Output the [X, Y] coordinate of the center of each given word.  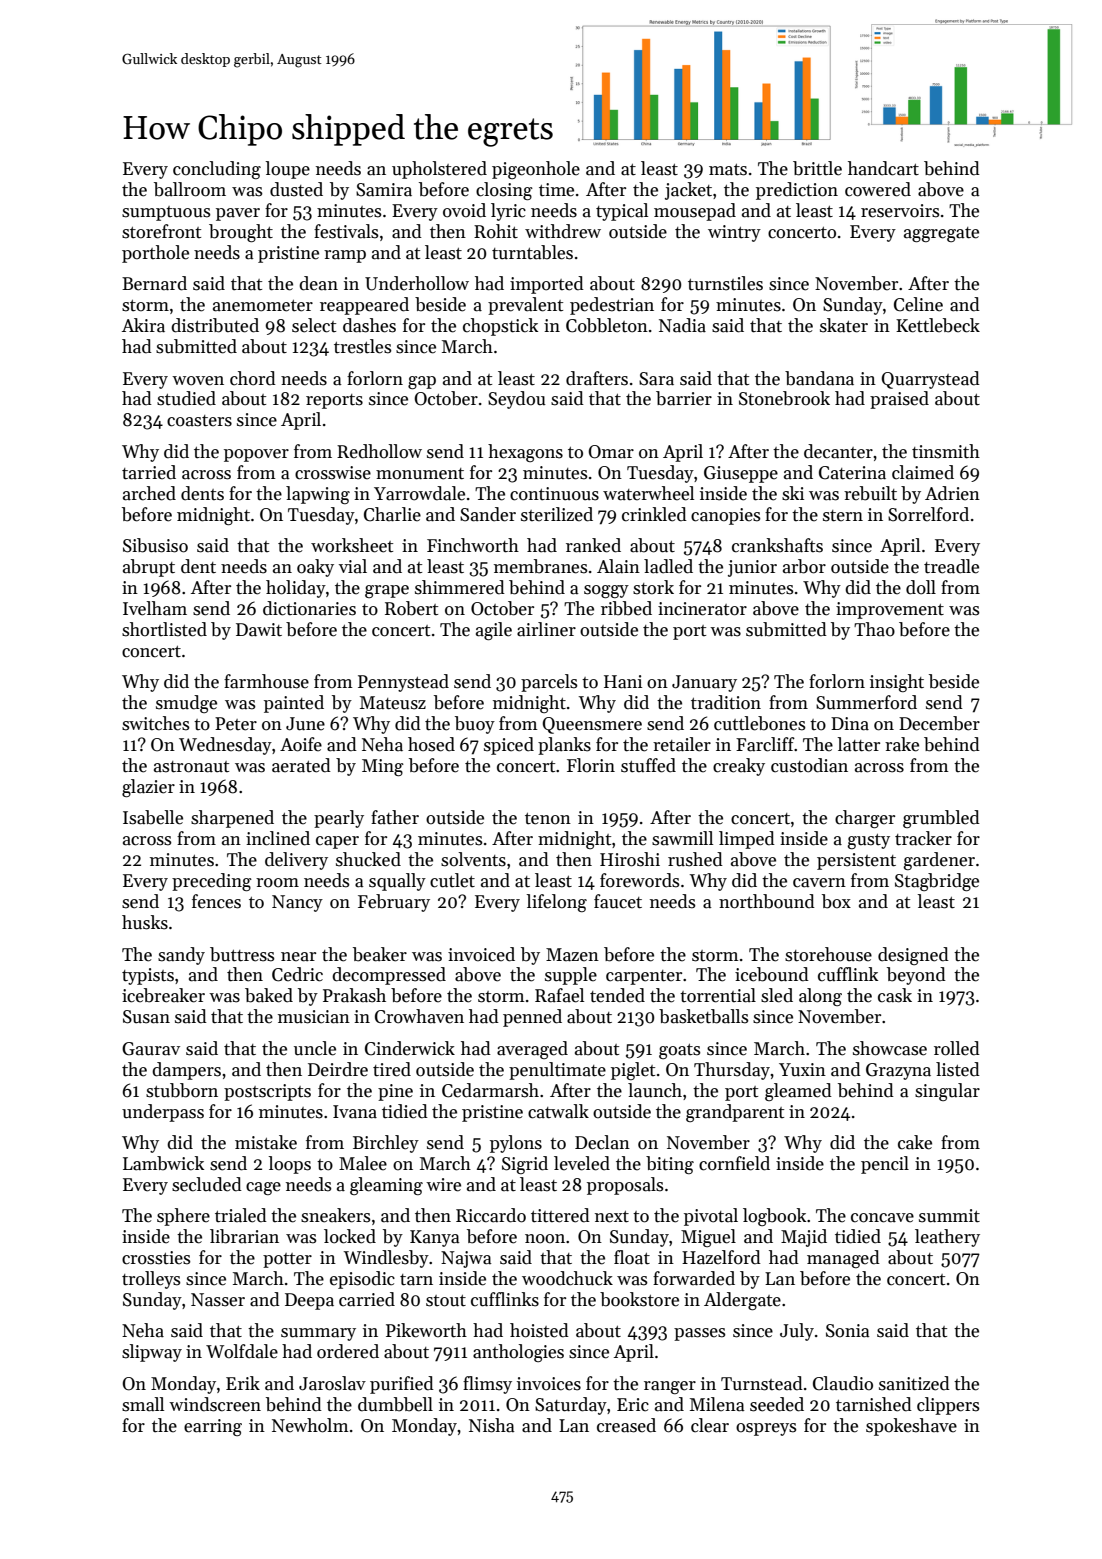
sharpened [232, 819]
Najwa [466, 1259]
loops [289, 1165]
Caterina [852, 473]
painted [294, 704]
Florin [591, 765]
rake [902, 744]
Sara [656, 379]
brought [241, 233]
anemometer [263, 306]
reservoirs [900, 211]
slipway [152, 1353]
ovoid [464, 210]
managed [843, 1259]
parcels [549, 683]
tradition [726, 702]
